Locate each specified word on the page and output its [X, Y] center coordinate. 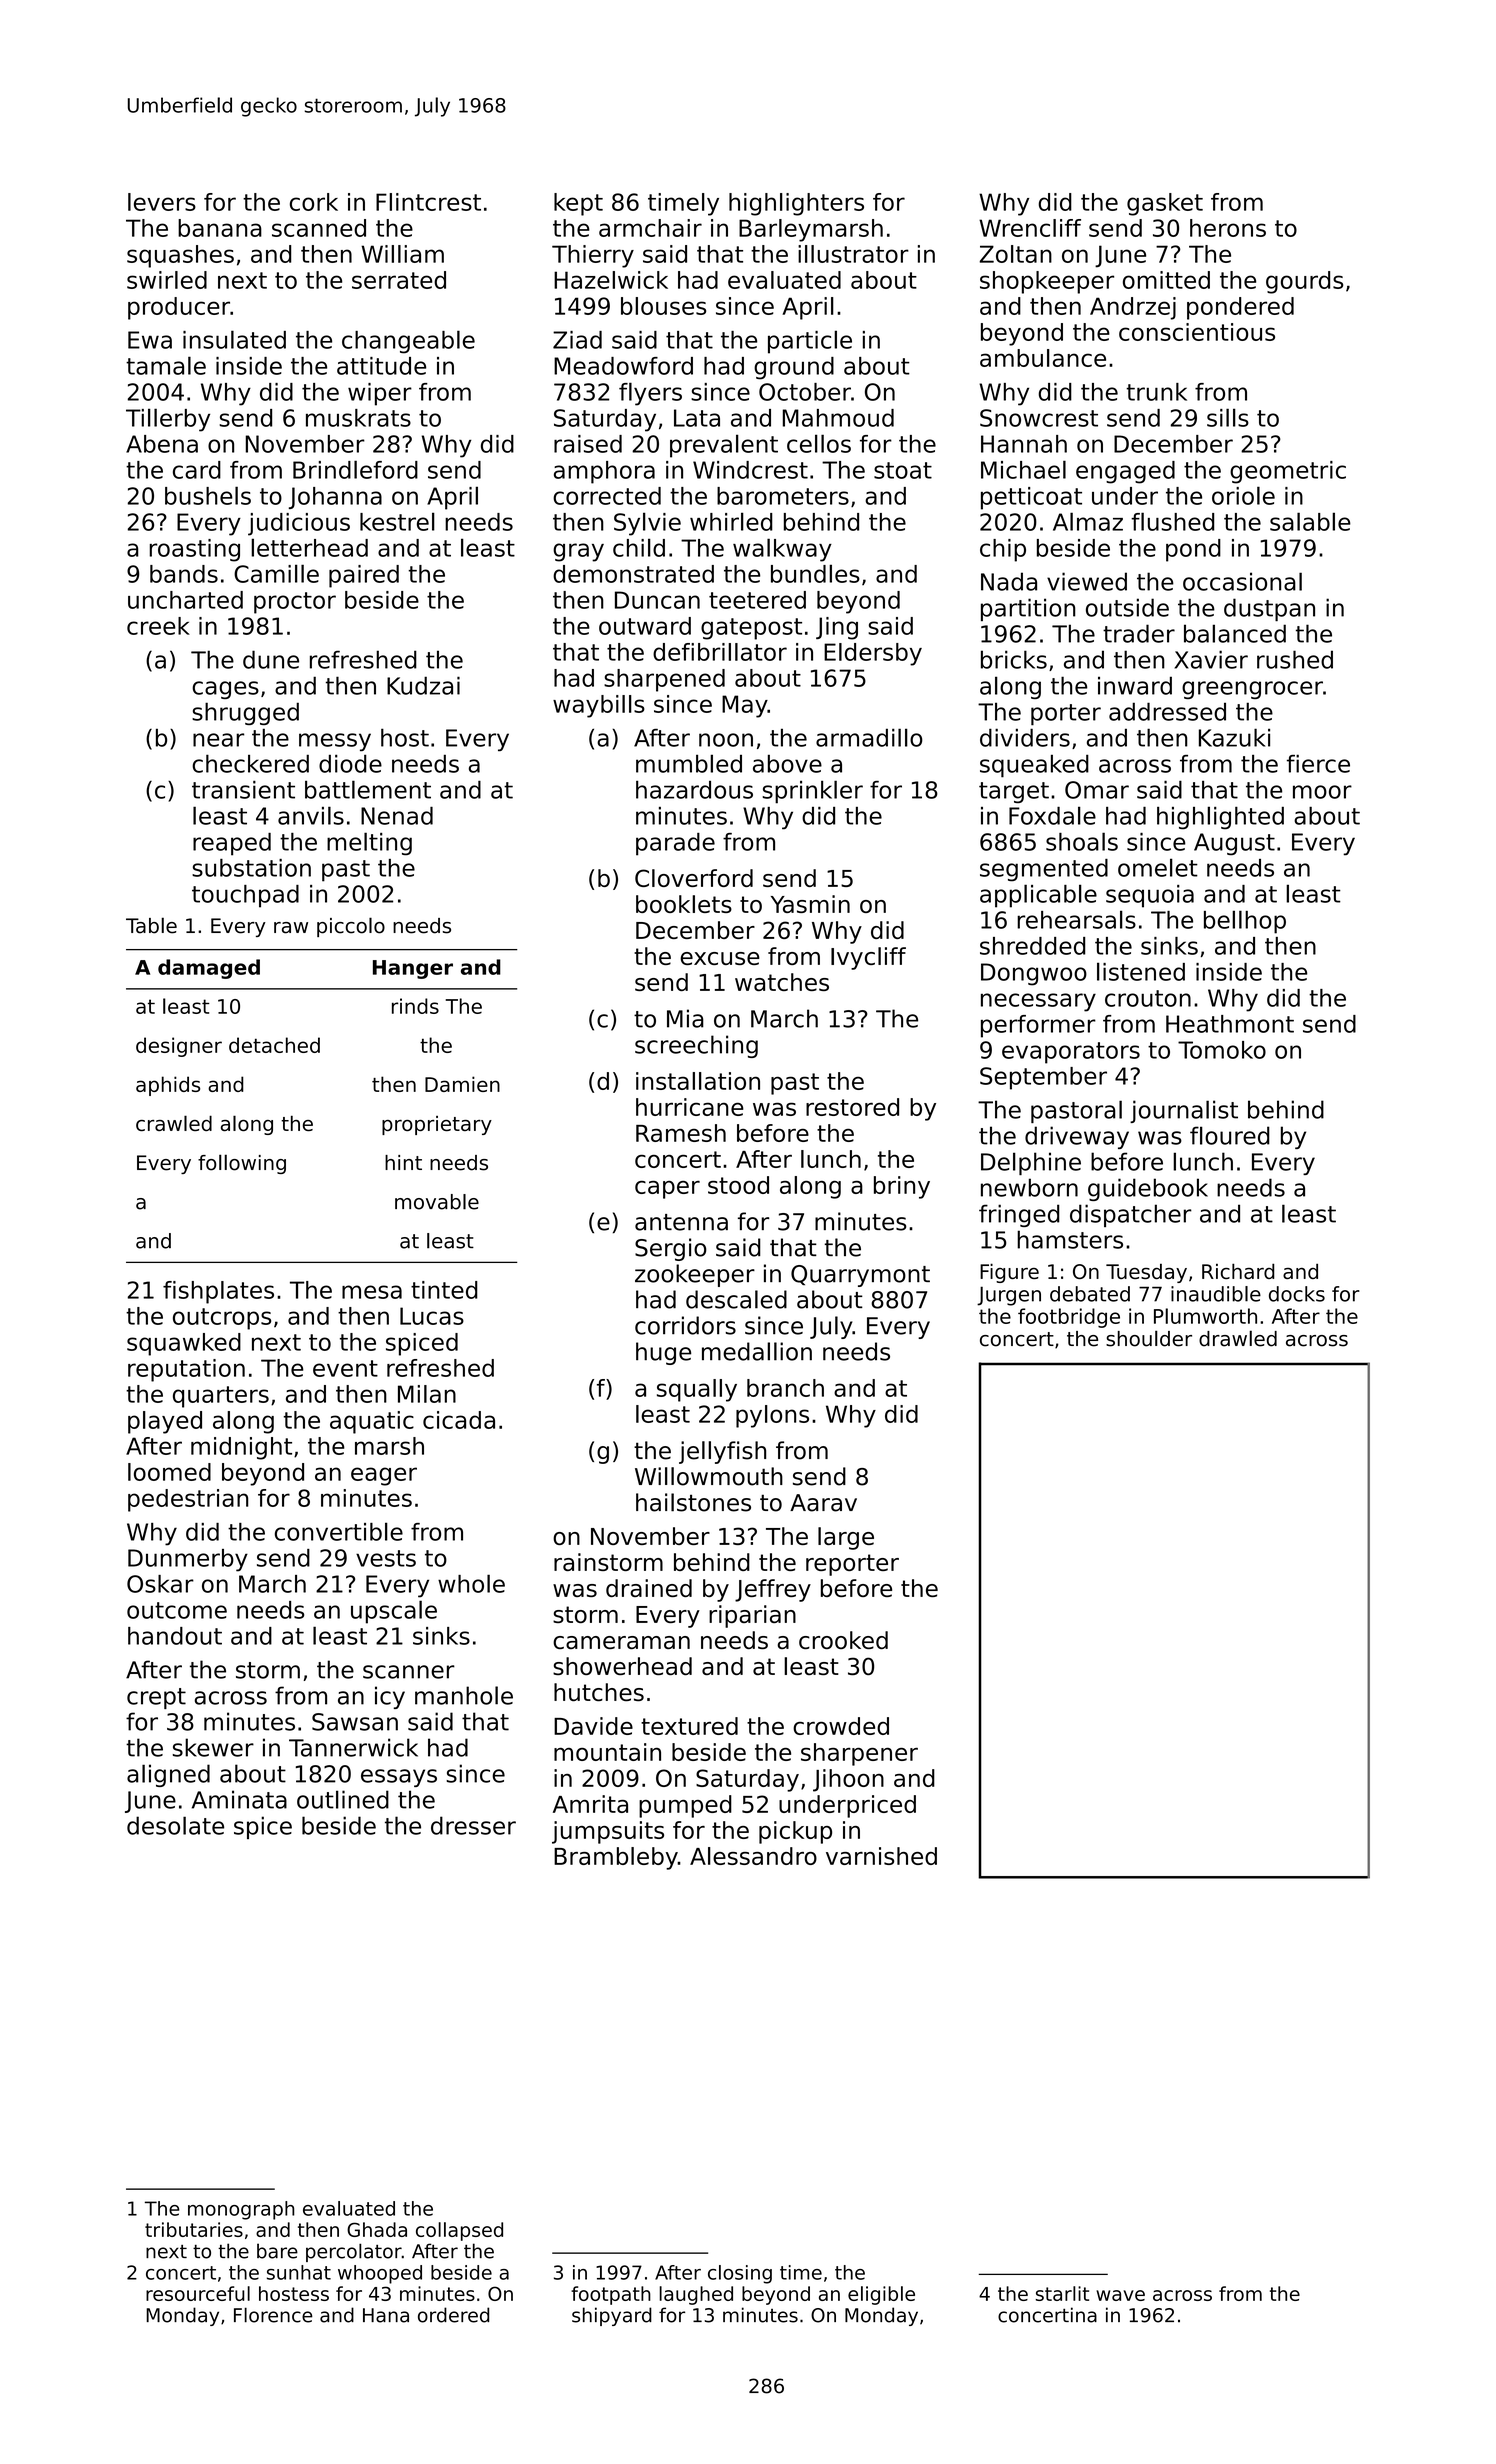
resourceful [198, 2293]
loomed [169, 1472]
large [846, 1538]
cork [314, 202]
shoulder [1149, 1338]
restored [852, 1107]
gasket [1165, 204]
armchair [650, 228]
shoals [1082, 841]
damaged [209, 969]
